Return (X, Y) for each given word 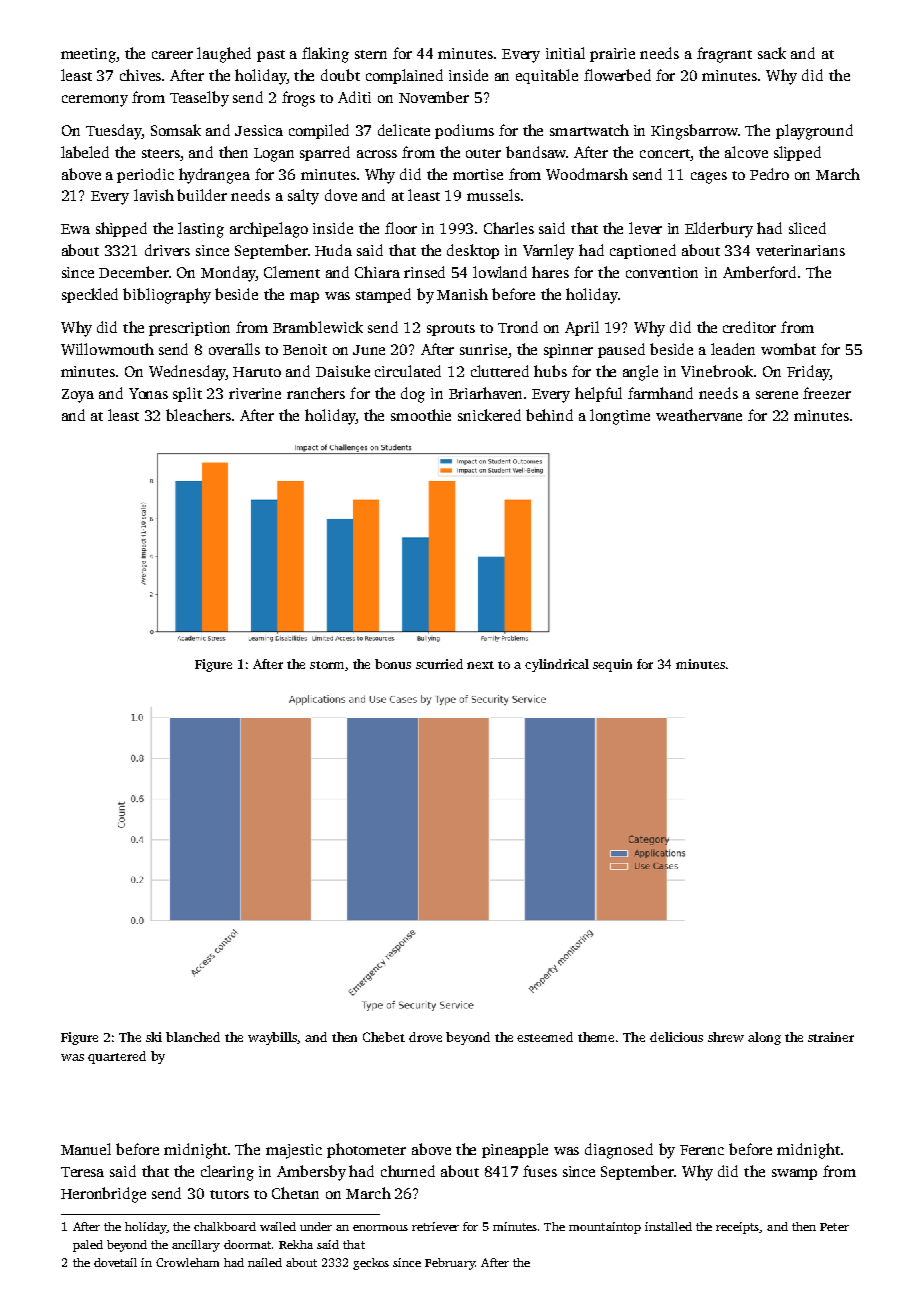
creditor (749, 327)
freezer (827, 393)
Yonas (148, 393)
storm (327, 665)
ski (154, 1037)
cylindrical (557, 665)
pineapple (515, 1150)
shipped (121, 229)
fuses (540, 1171)
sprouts (451, 330)
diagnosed (619, 1151)
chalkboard (225, 1226)
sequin (612, 665)
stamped (383, 295)
